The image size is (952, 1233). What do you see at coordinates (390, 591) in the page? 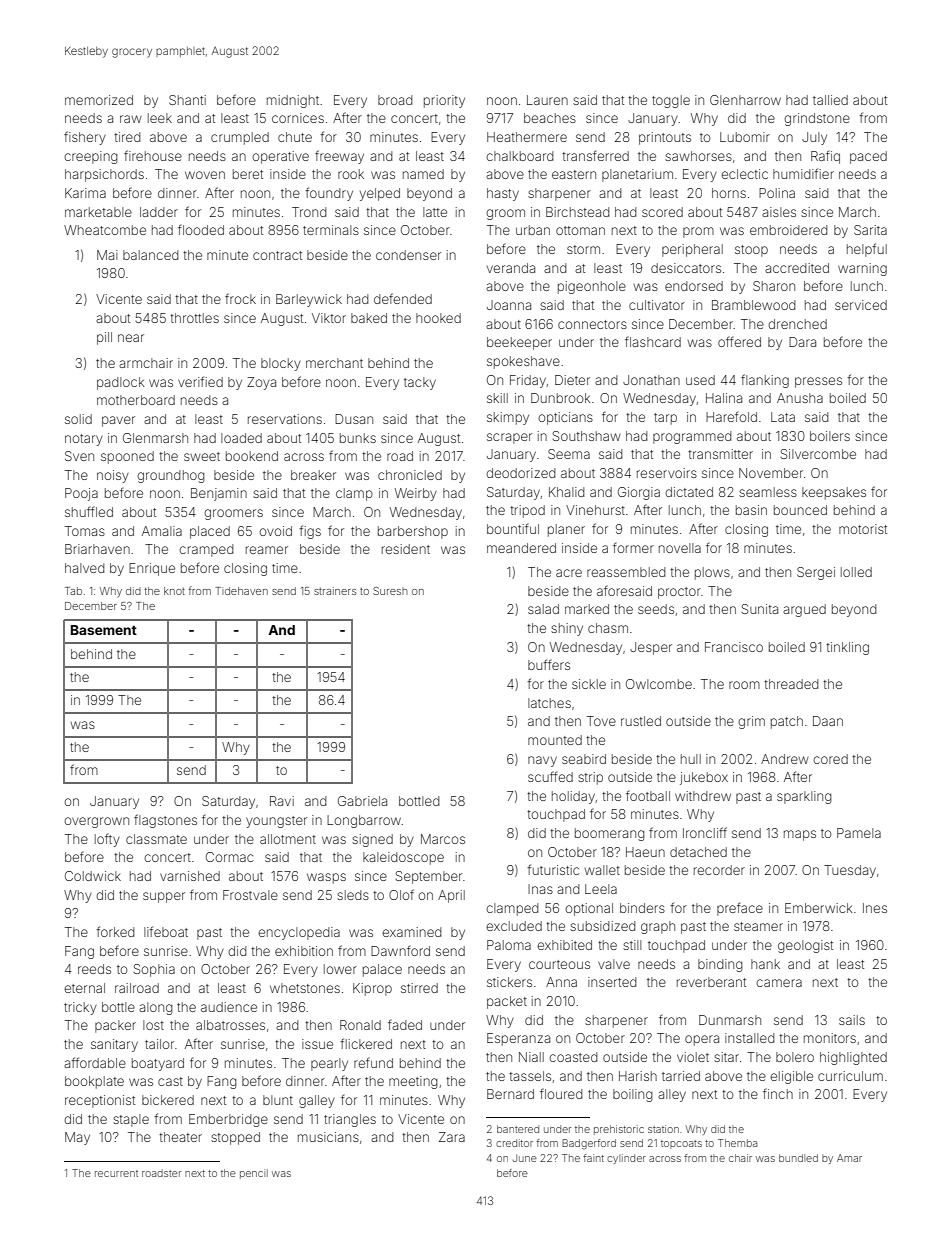
I see `Suresh` at bounding box center [390, 591].
